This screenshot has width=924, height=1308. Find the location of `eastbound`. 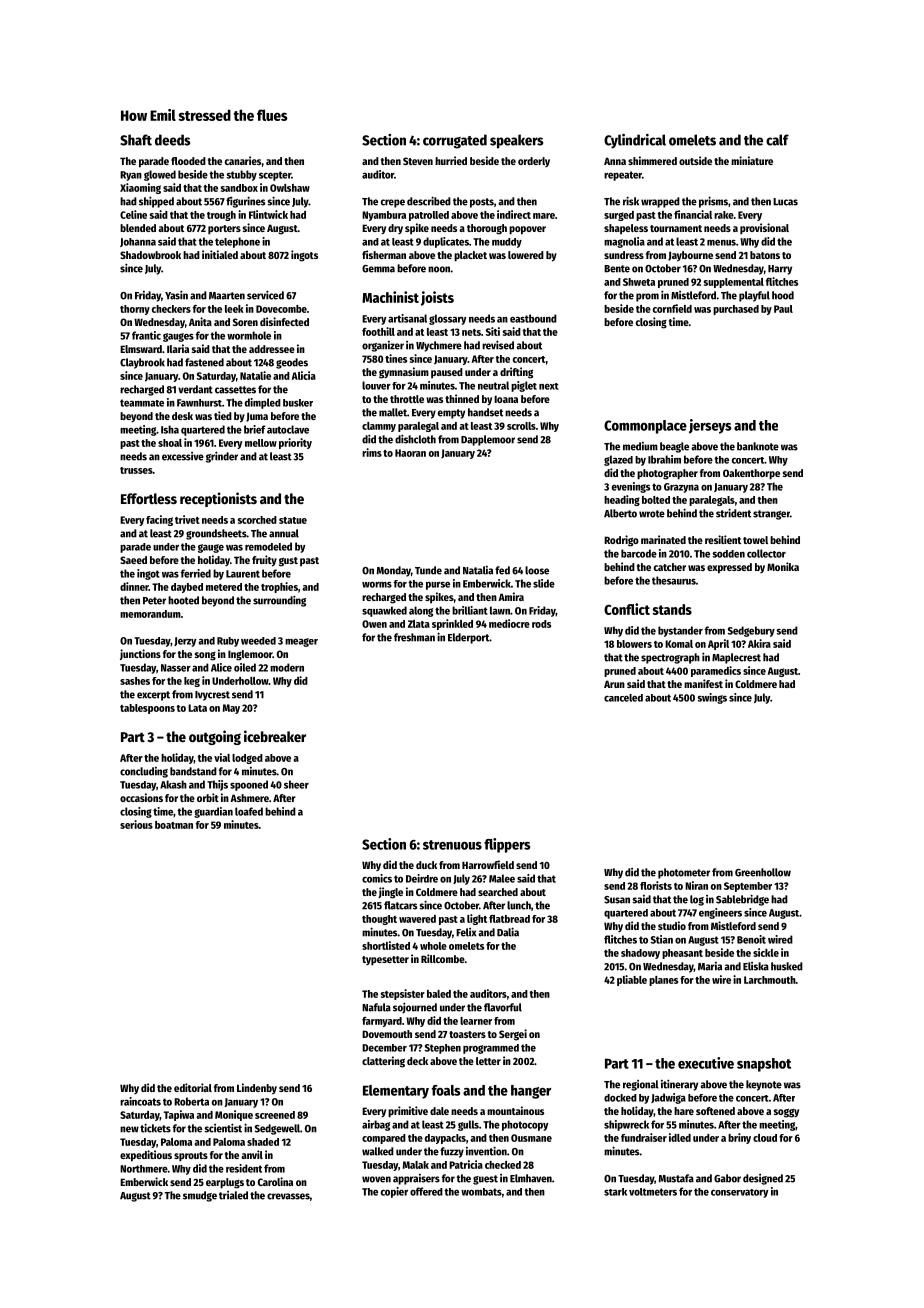

eastbound is located at coordinates (533, 318).
